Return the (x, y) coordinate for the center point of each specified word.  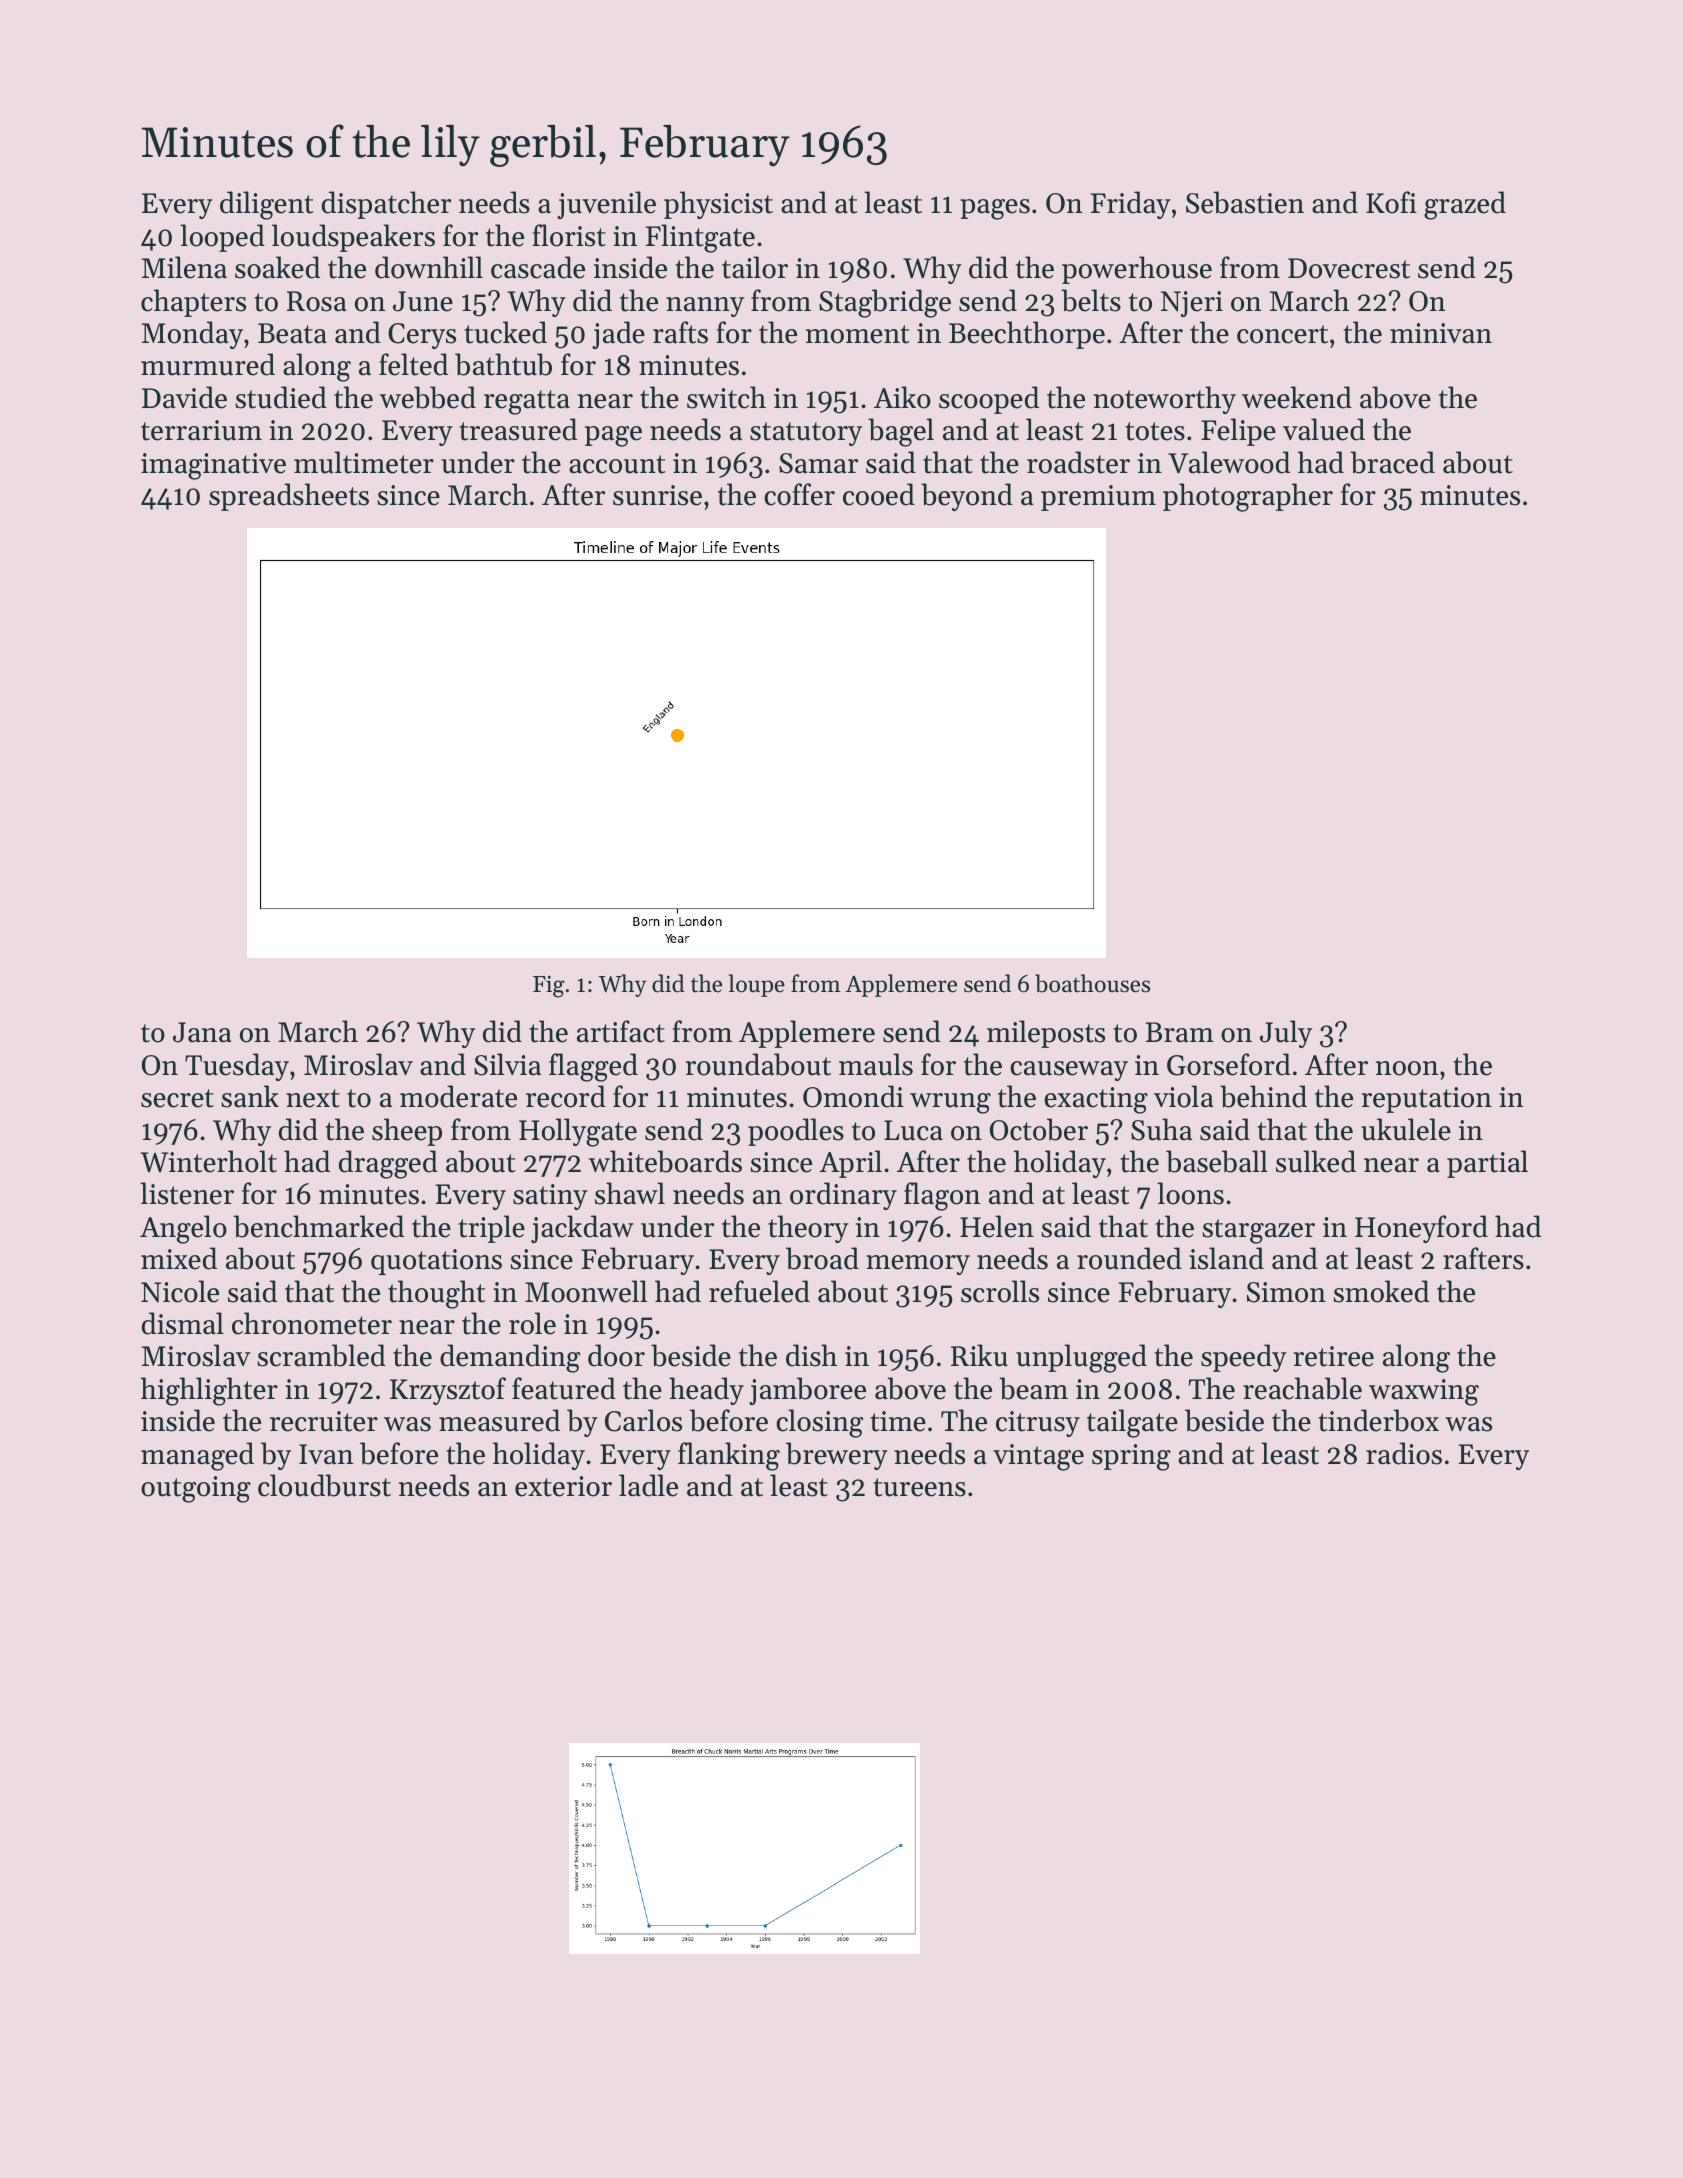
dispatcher (386, 205)
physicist (718, 205)
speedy (1244, 1358)
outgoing (196, 1489)
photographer (1248, 497)
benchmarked (318, 1226)
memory (918, 1265)
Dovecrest (1349, 268)
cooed (879, 494)
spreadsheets (289, 497)
